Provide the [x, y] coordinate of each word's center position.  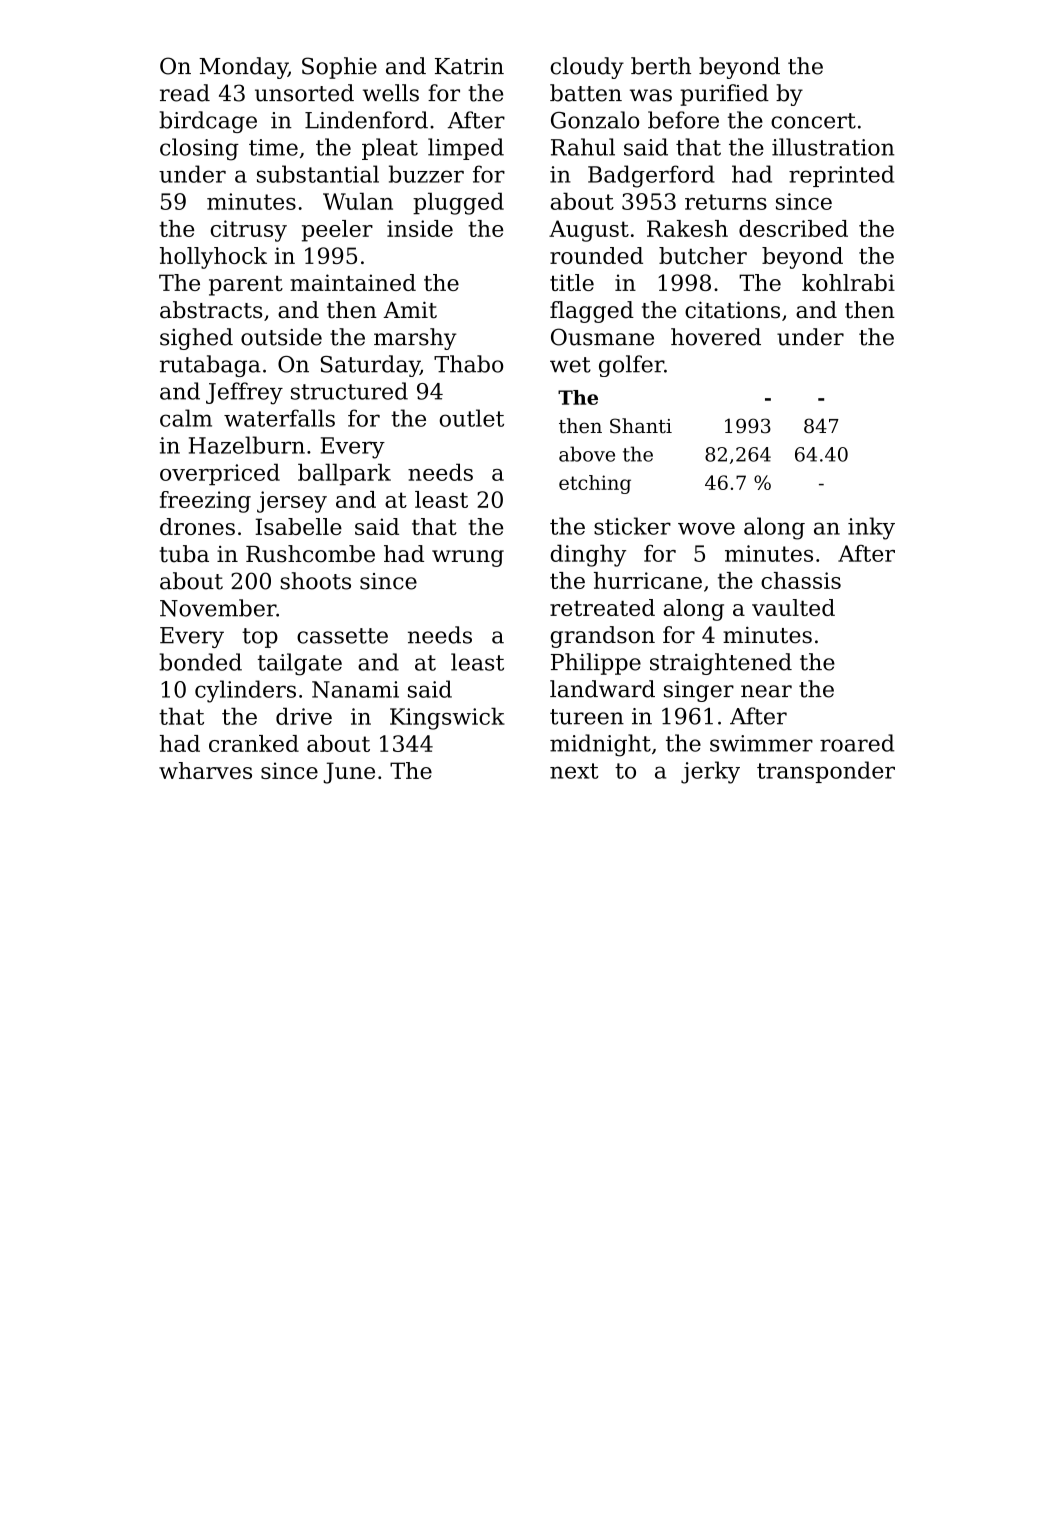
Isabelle [299, 526]
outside [281, 337]
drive [304, 716]
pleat [390, 149]
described [793, 228]
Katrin [469, 66]
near [766, 691]
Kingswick [447, 718]
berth [661, 66]
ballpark [344, 474]
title [572, 282]
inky [871, 528]
